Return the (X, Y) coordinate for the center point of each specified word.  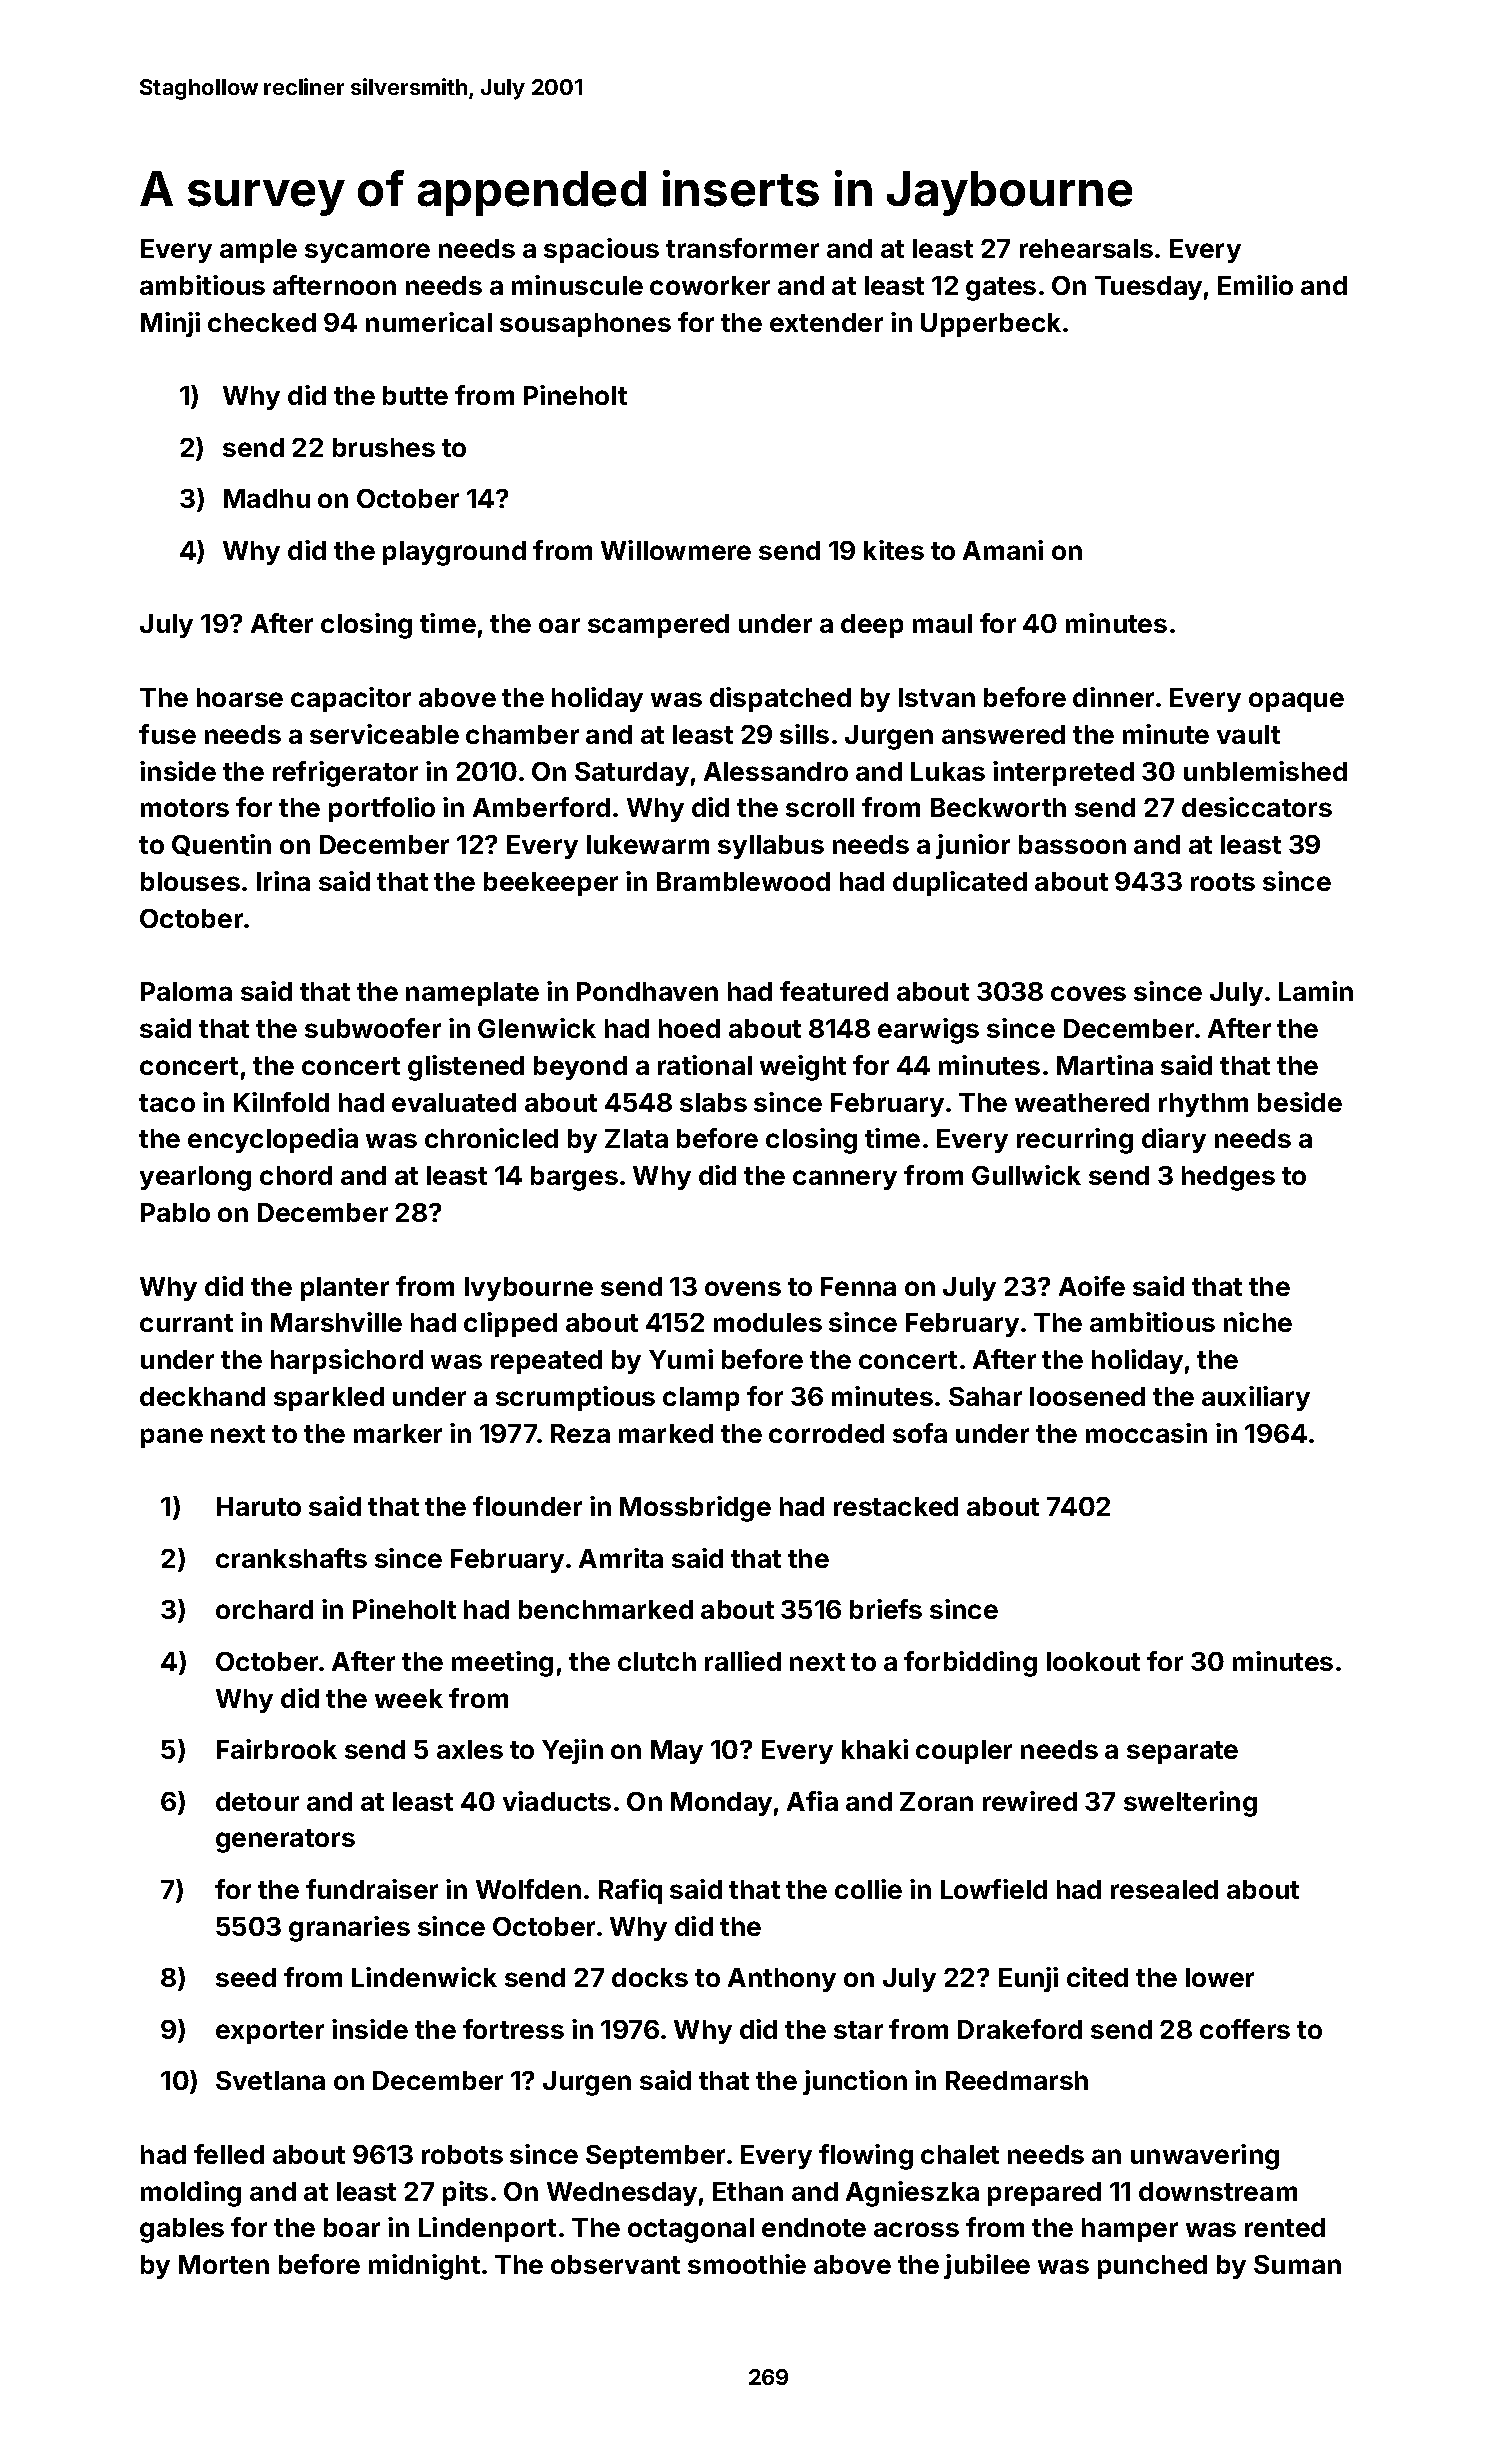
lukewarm (648, 844)
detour (257, 1801)
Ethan (748, 2191)
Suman (1297, 2264)
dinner (1113, 697)
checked (262, 322)
